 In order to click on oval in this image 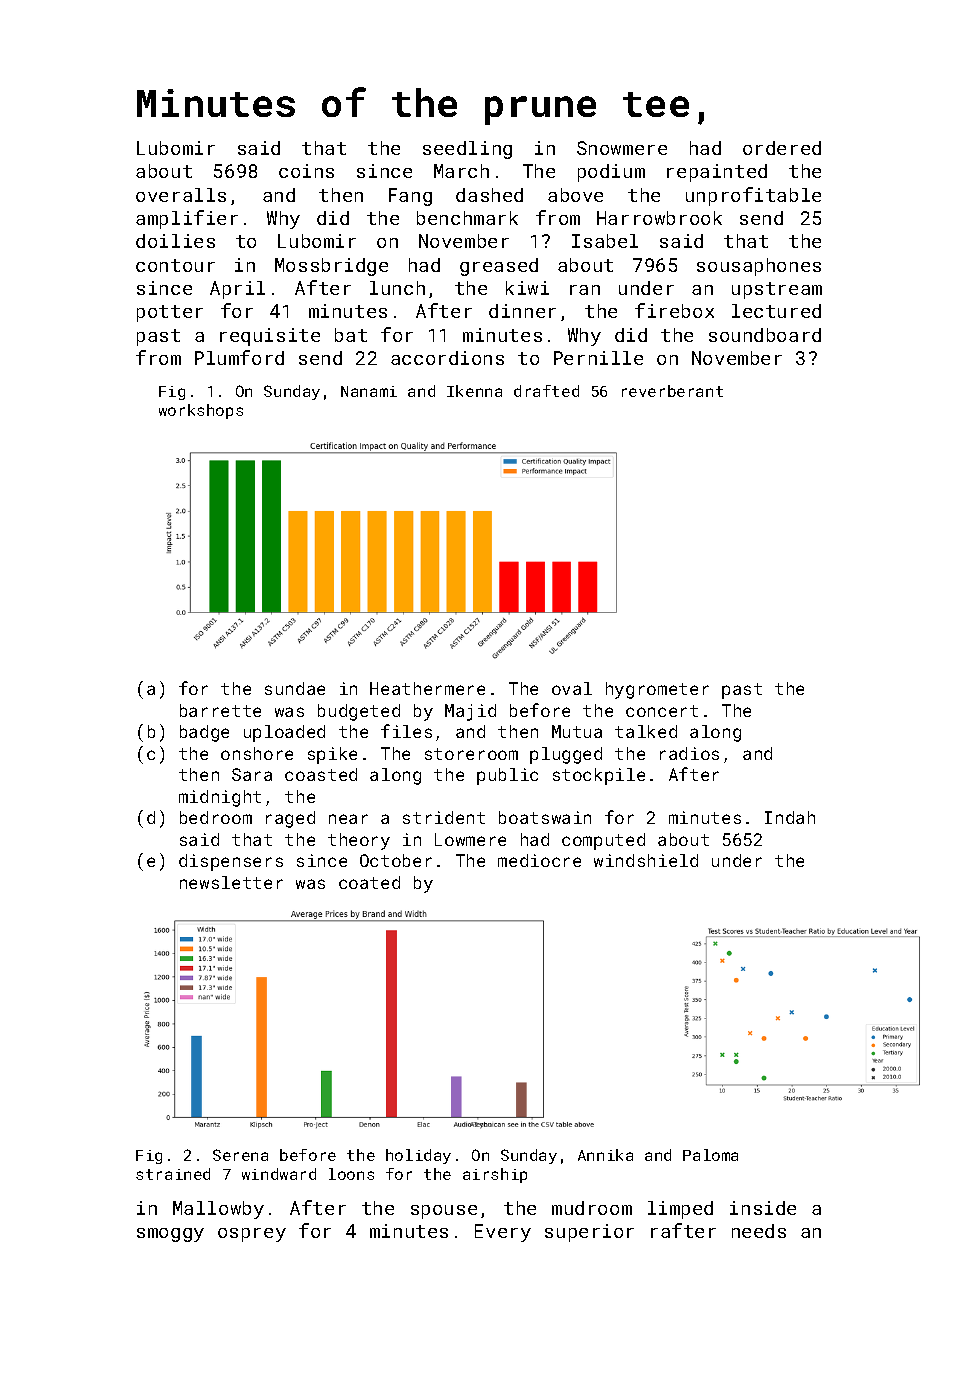, I will do `click(572, 688)`.
